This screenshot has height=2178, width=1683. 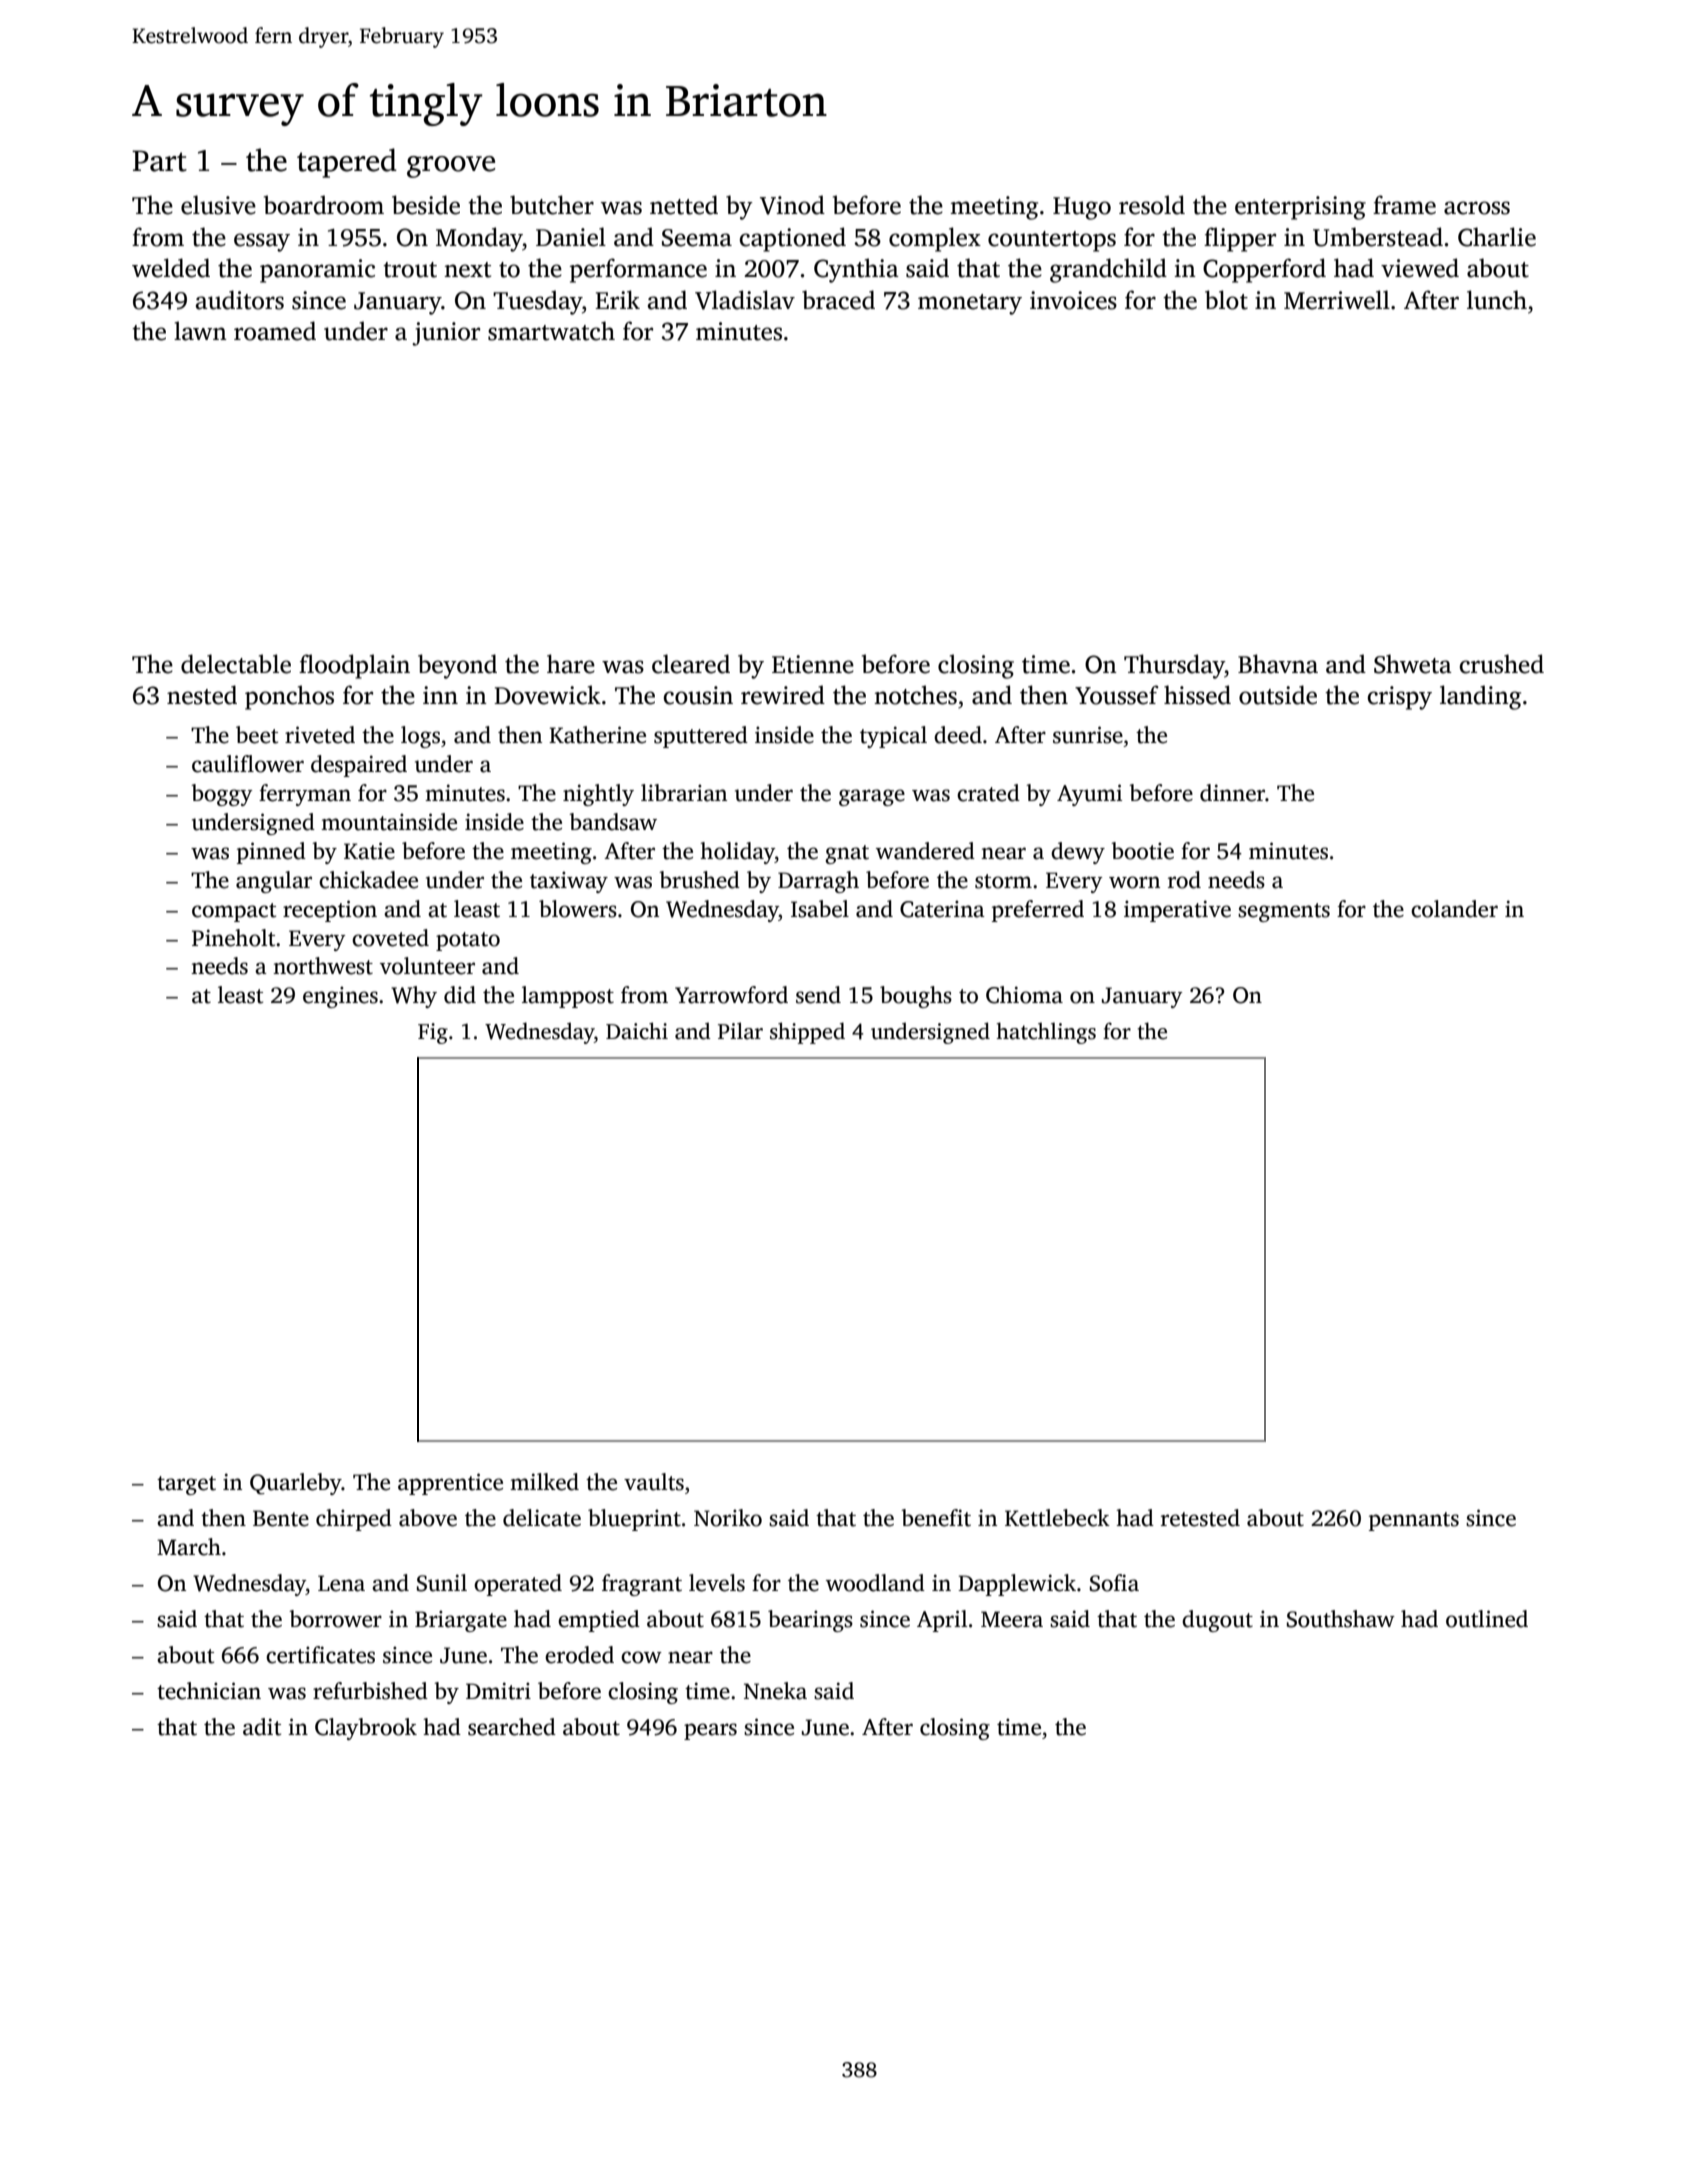 What do you see at coordinates (1012, 1619) in the screenshot?
I see `Meera` at bounding box center [1012, 1619].
